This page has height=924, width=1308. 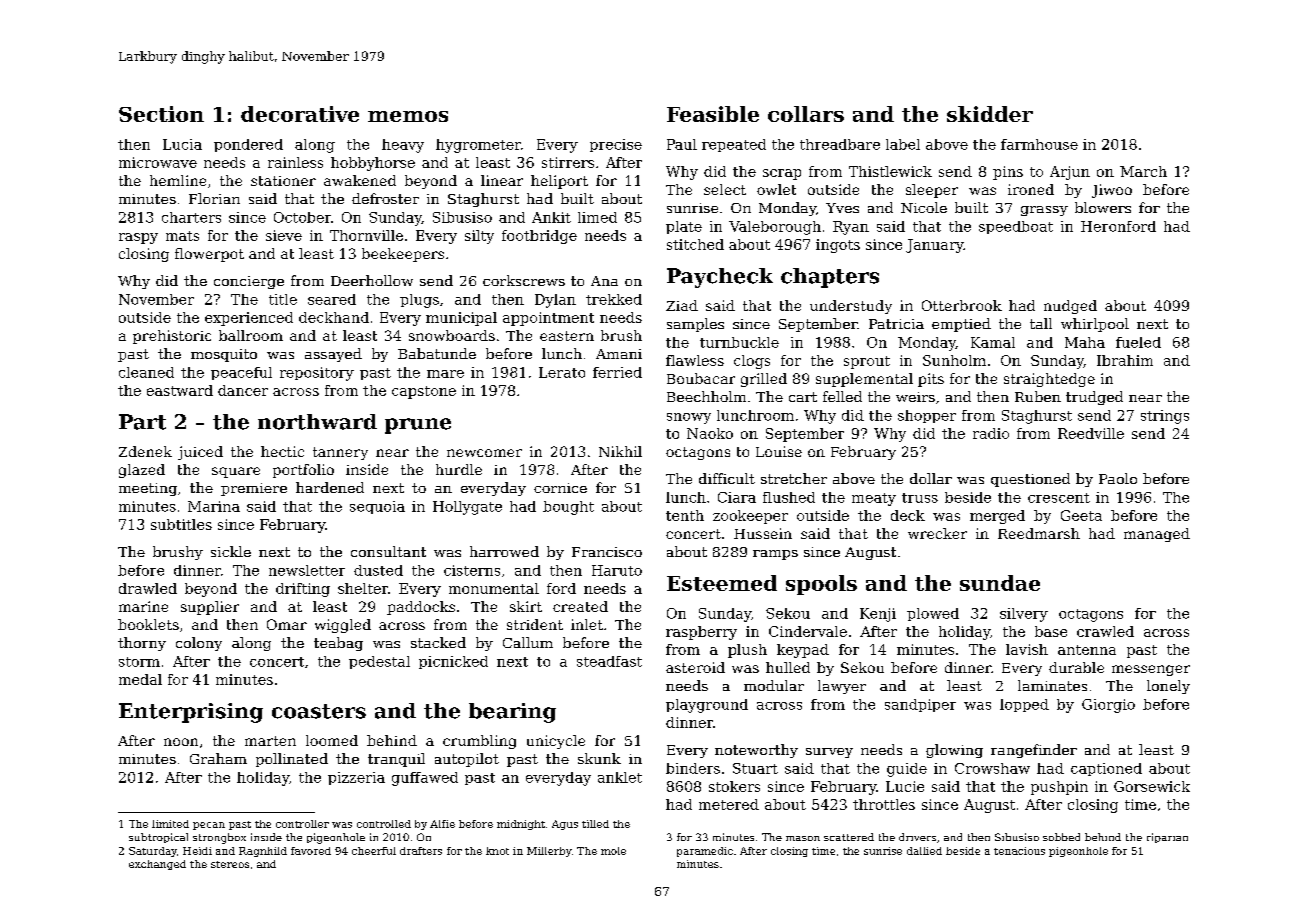 I want to click on Feasible, so click(x=713, y=114).
